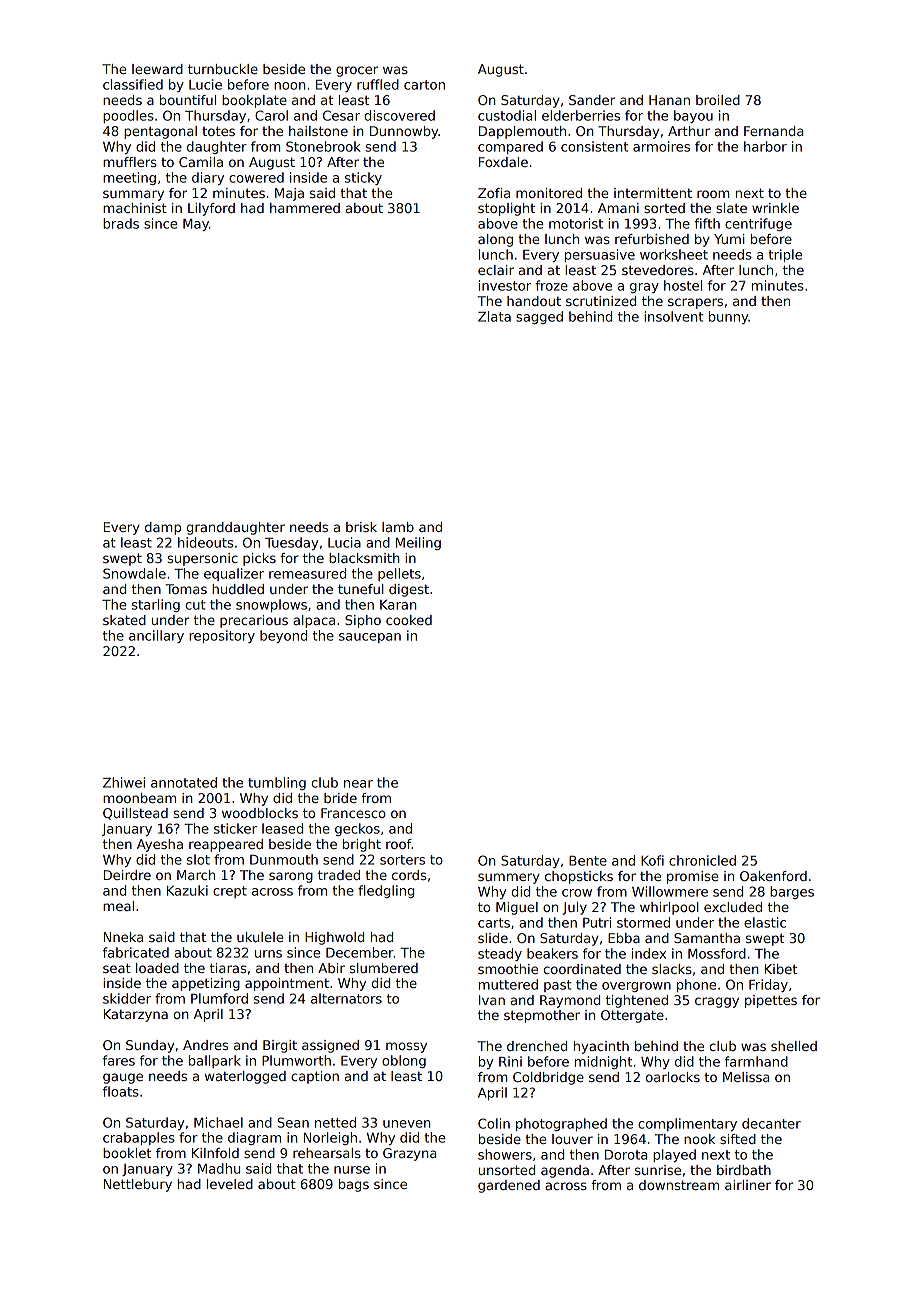 This image has width=924, height=1308. I want to click on bunny, so click(729, 317).
